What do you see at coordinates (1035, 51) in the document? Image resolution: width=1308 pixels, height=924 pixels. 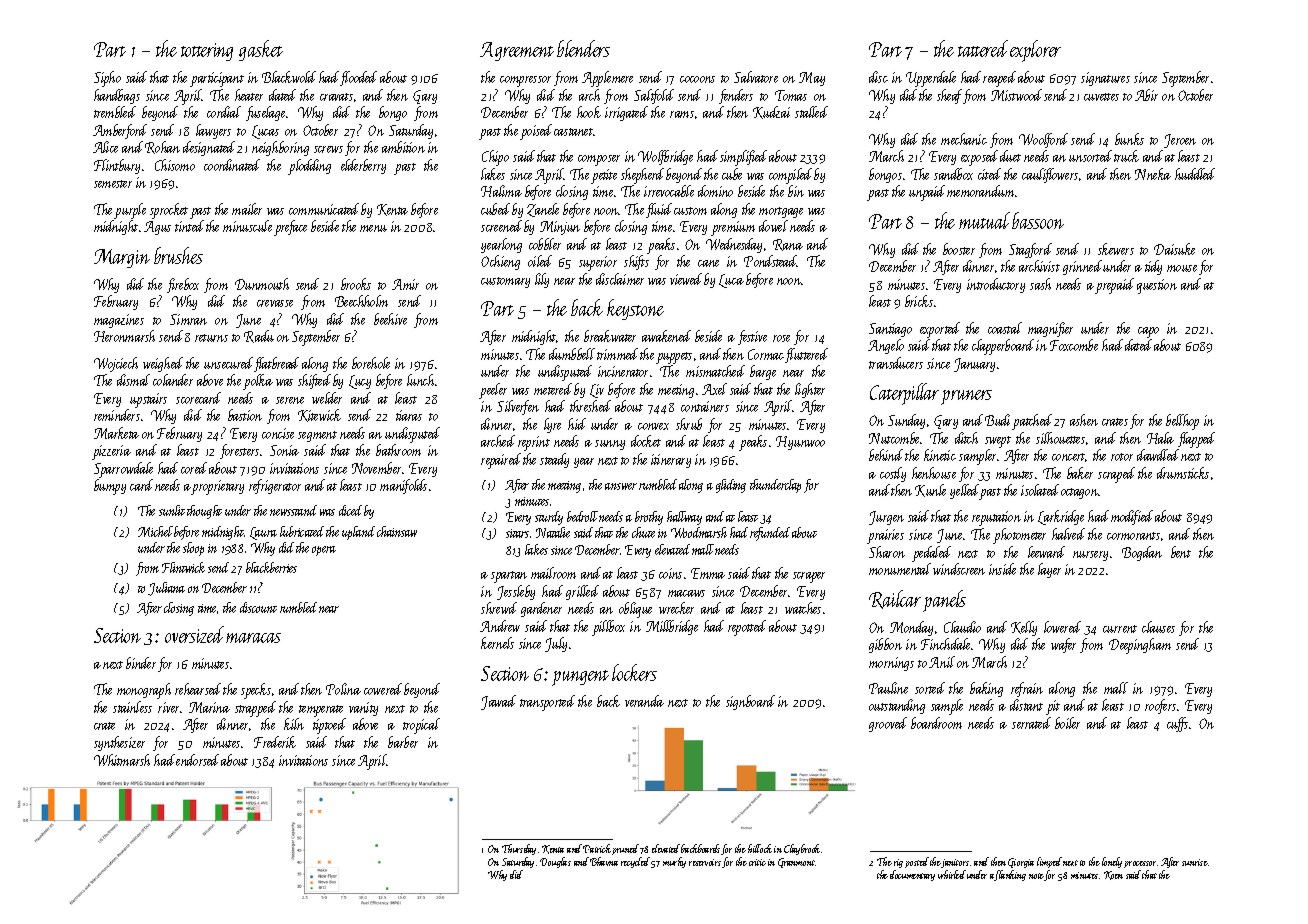 I see `explorer` at bounding box center [1035, 51].
